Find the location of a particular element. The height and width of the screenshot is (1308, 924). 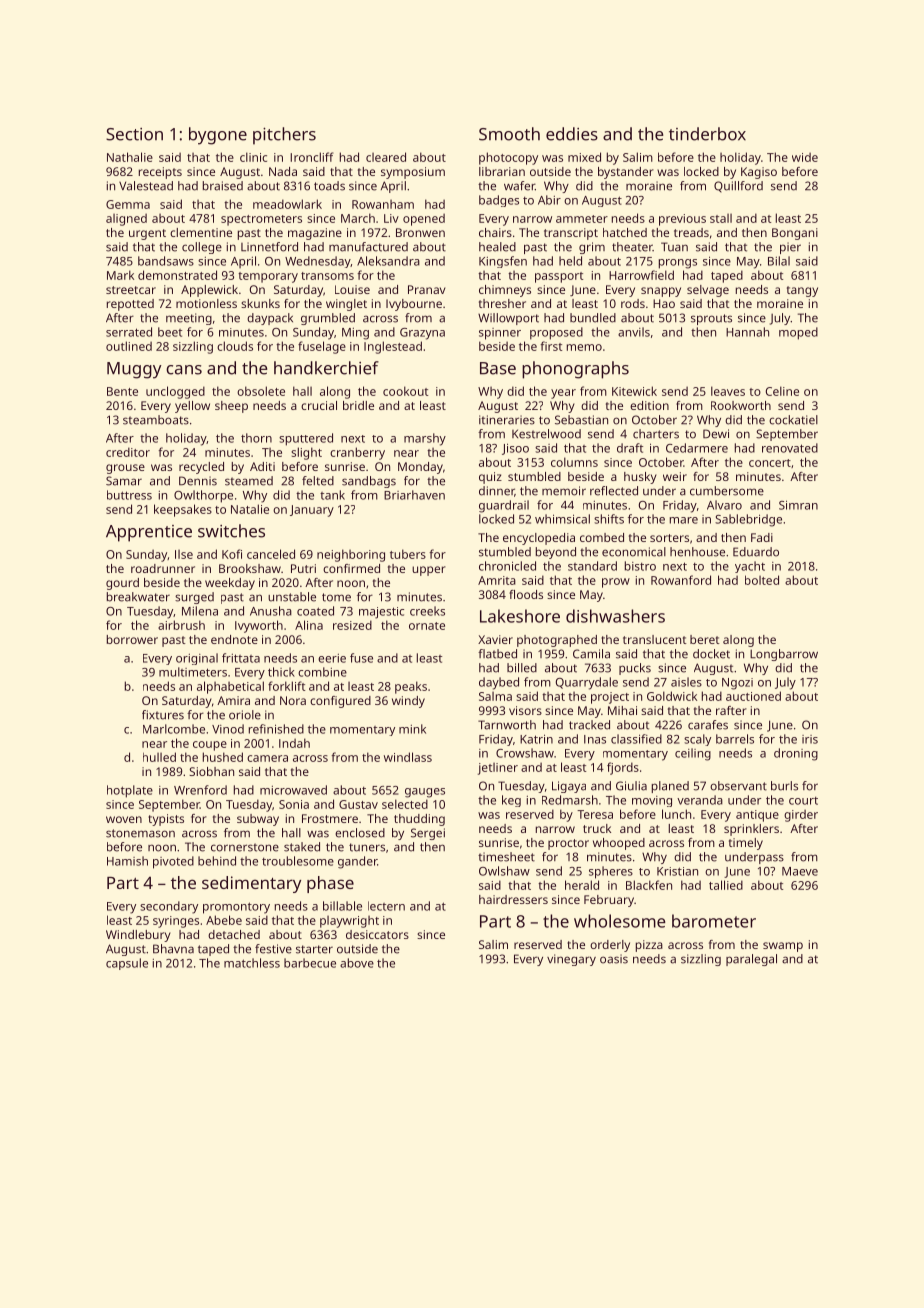

cookout is located at coordinates (405, 391).
